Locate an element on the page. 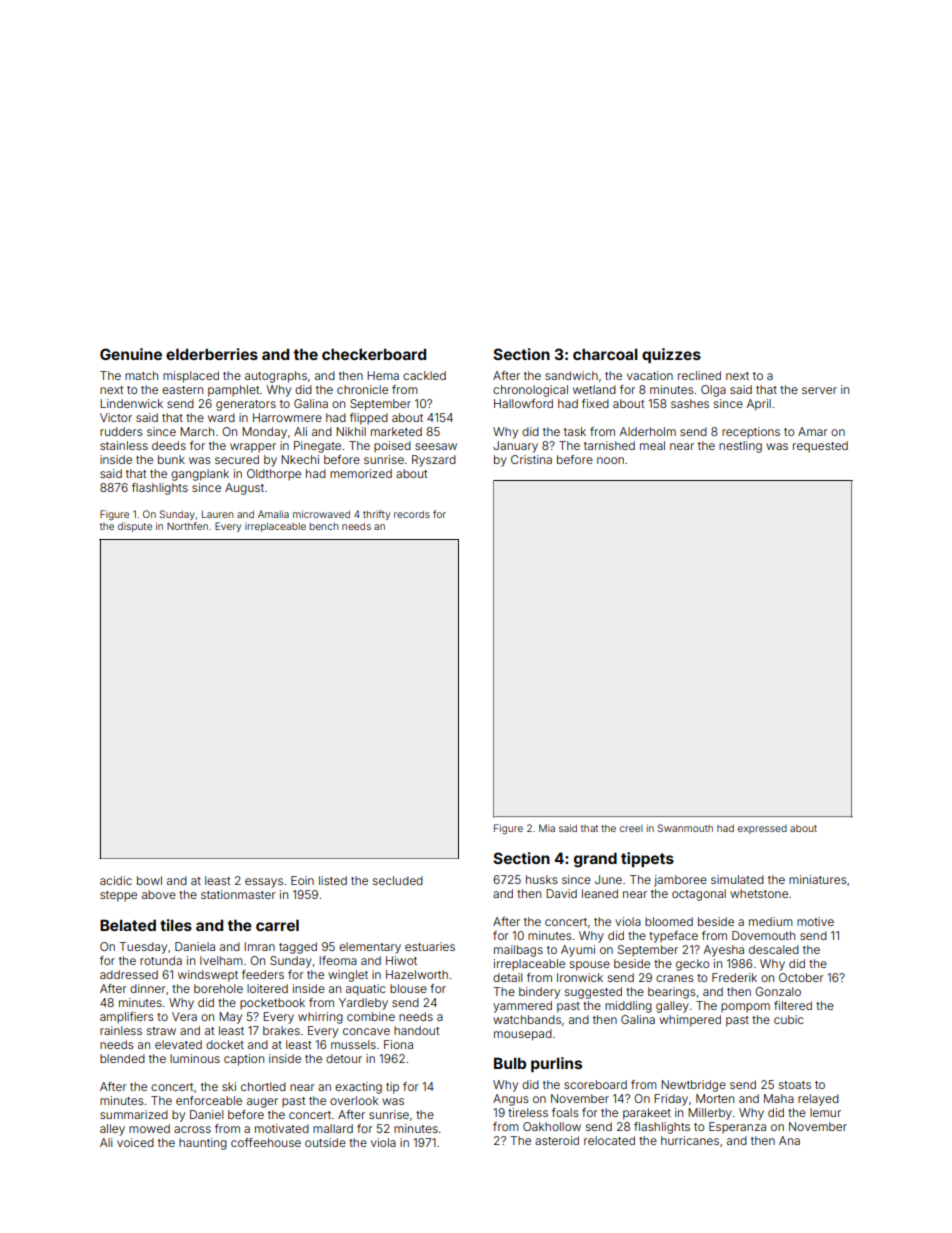 Image resolution: width=952 pixels, height=1233 pixels. Harrowmere is located at coordinates (287, 417).
